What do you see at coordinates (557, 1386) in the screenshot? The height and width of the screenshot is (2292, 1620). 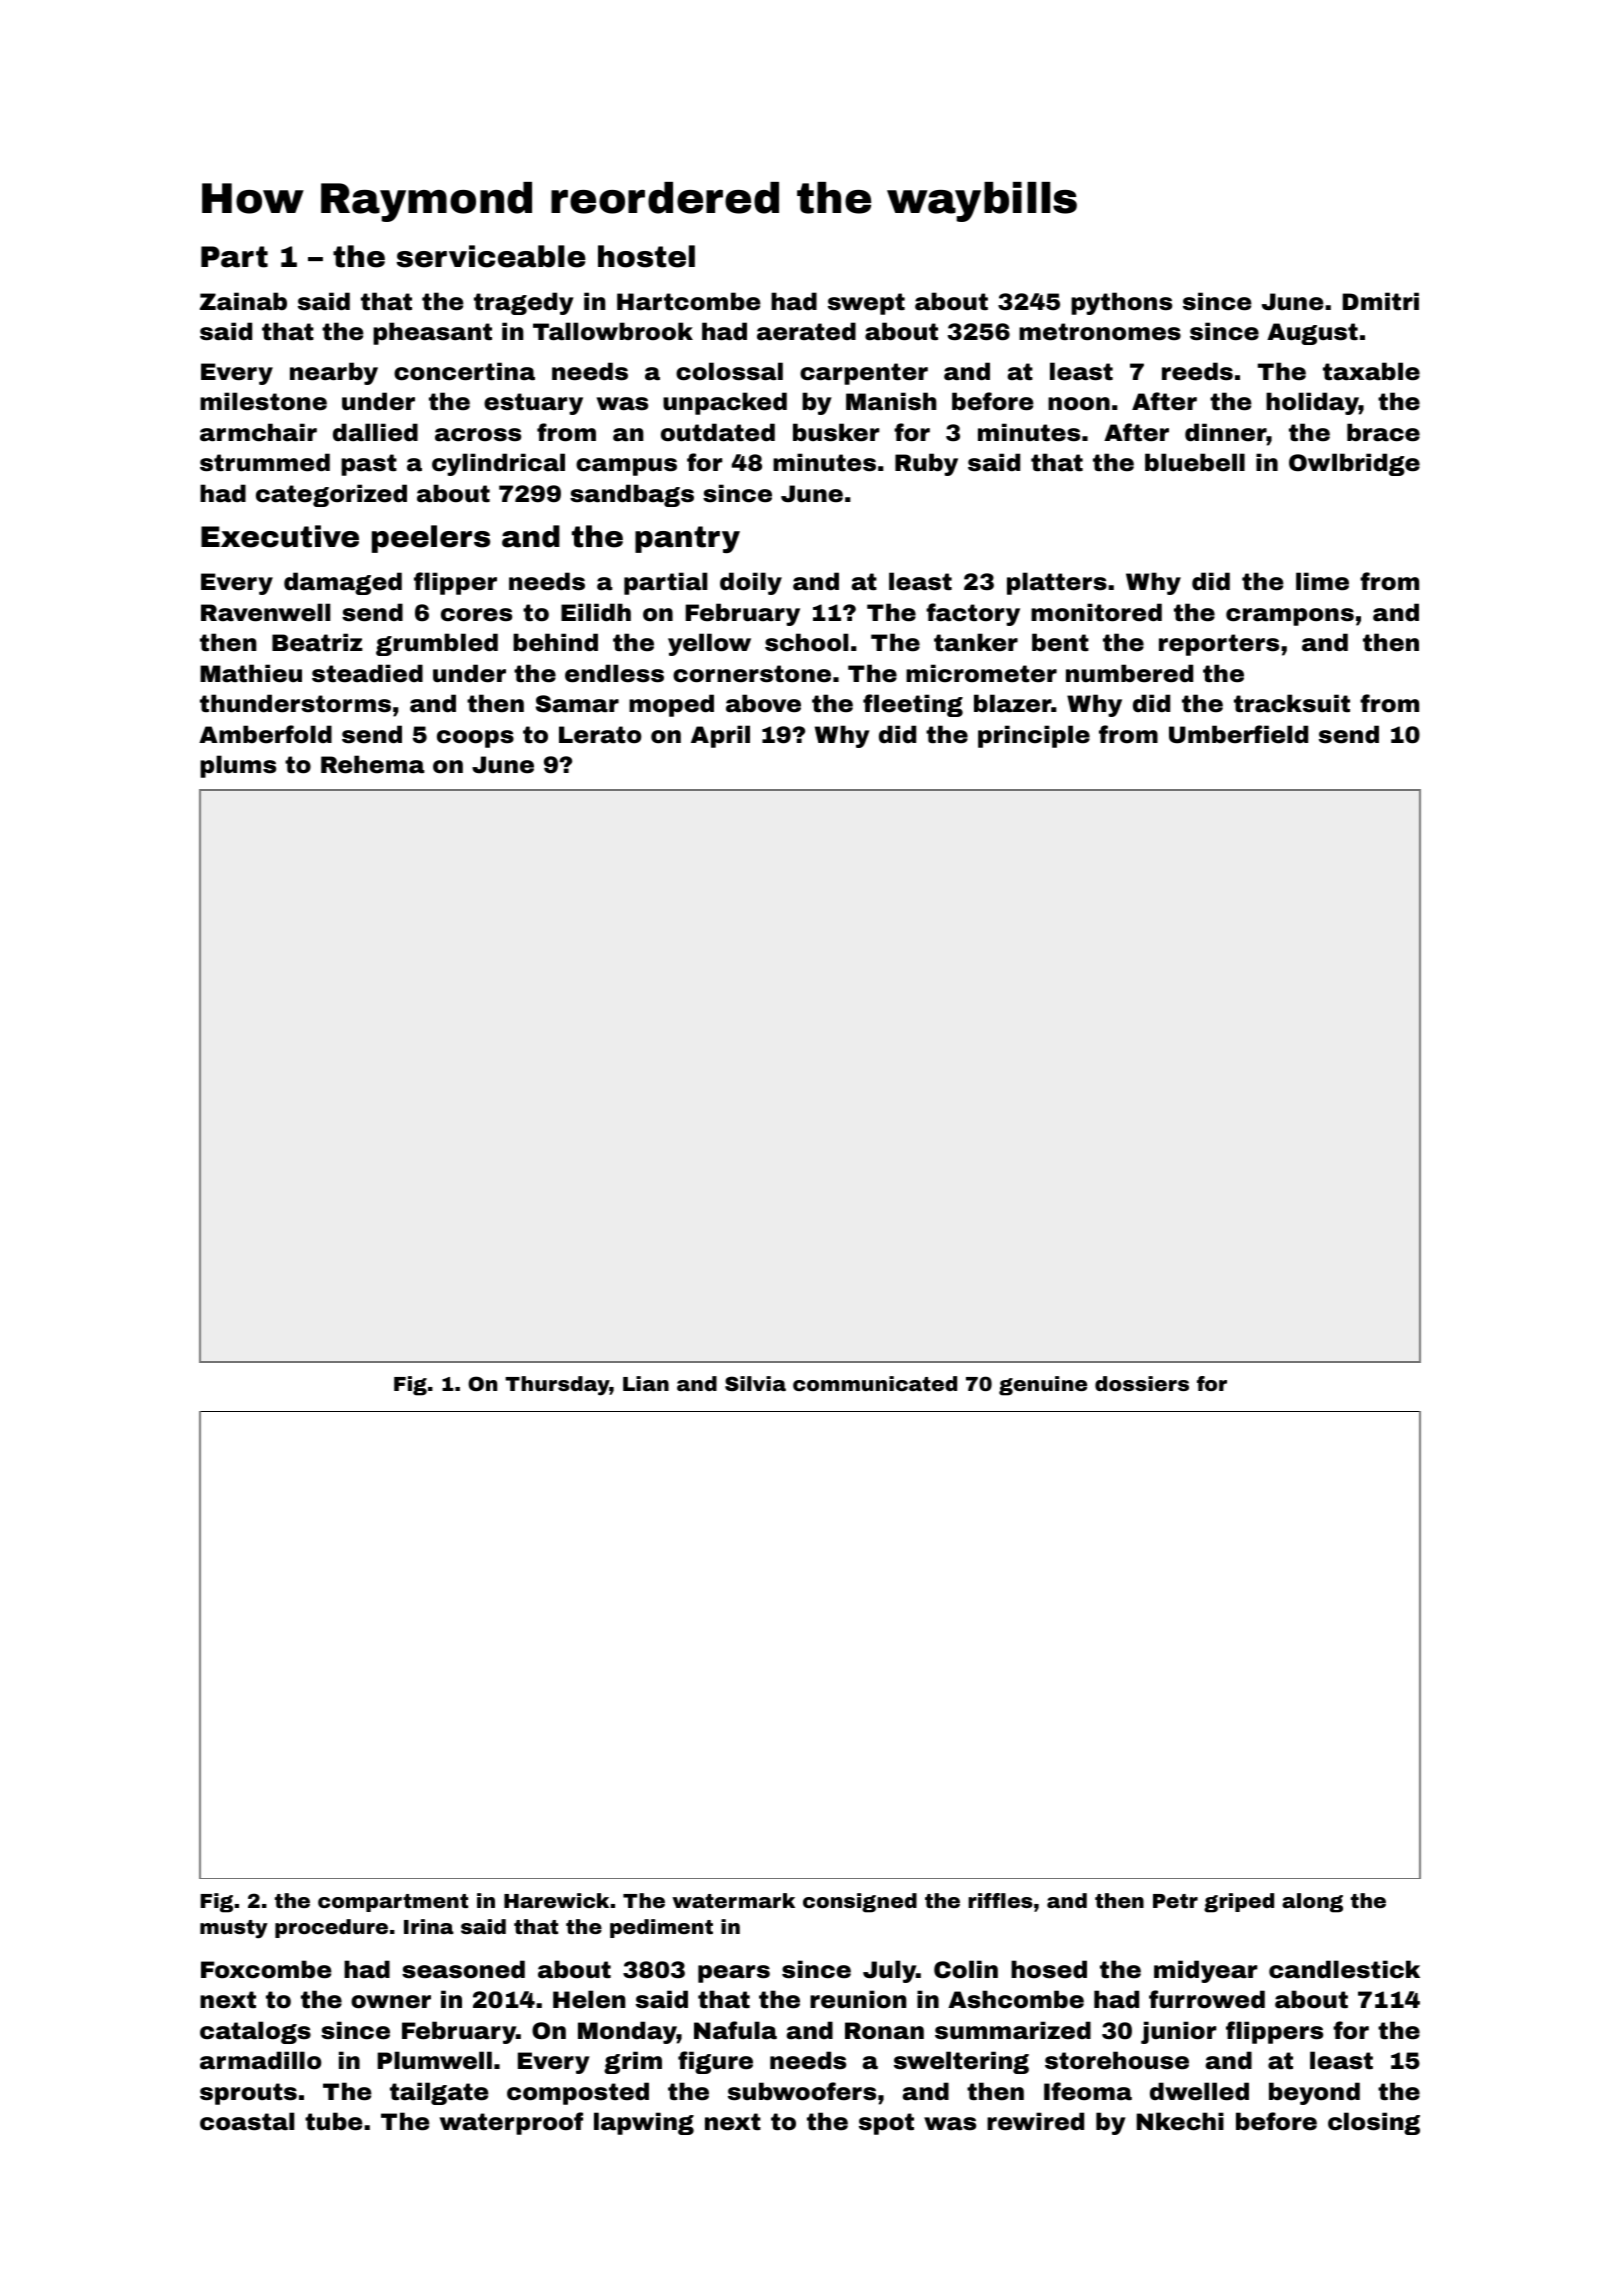 I see `Thursday` at bounding box center [557, 1386].
